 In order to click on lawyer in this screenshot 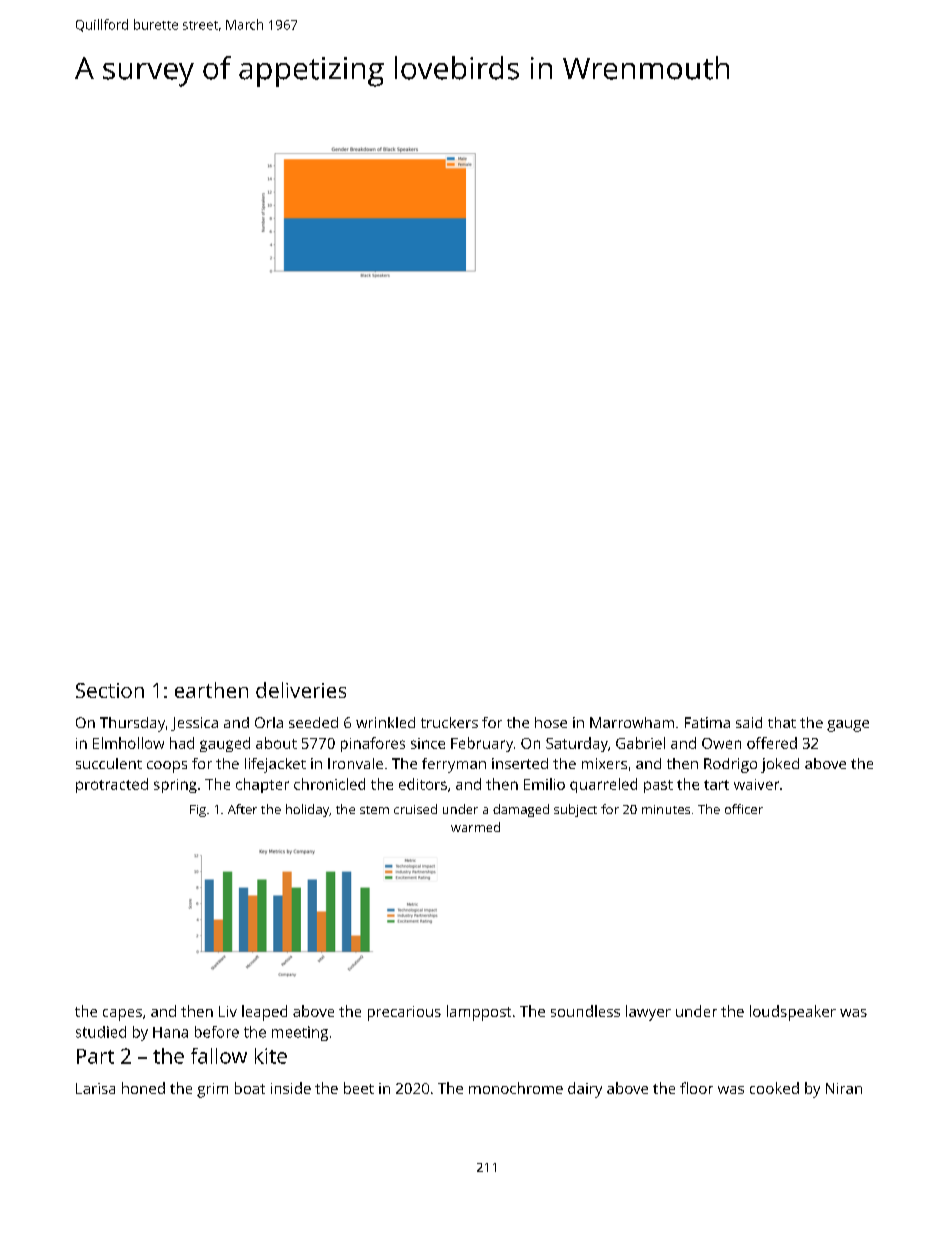, I will do `click(648, 1013)`.
